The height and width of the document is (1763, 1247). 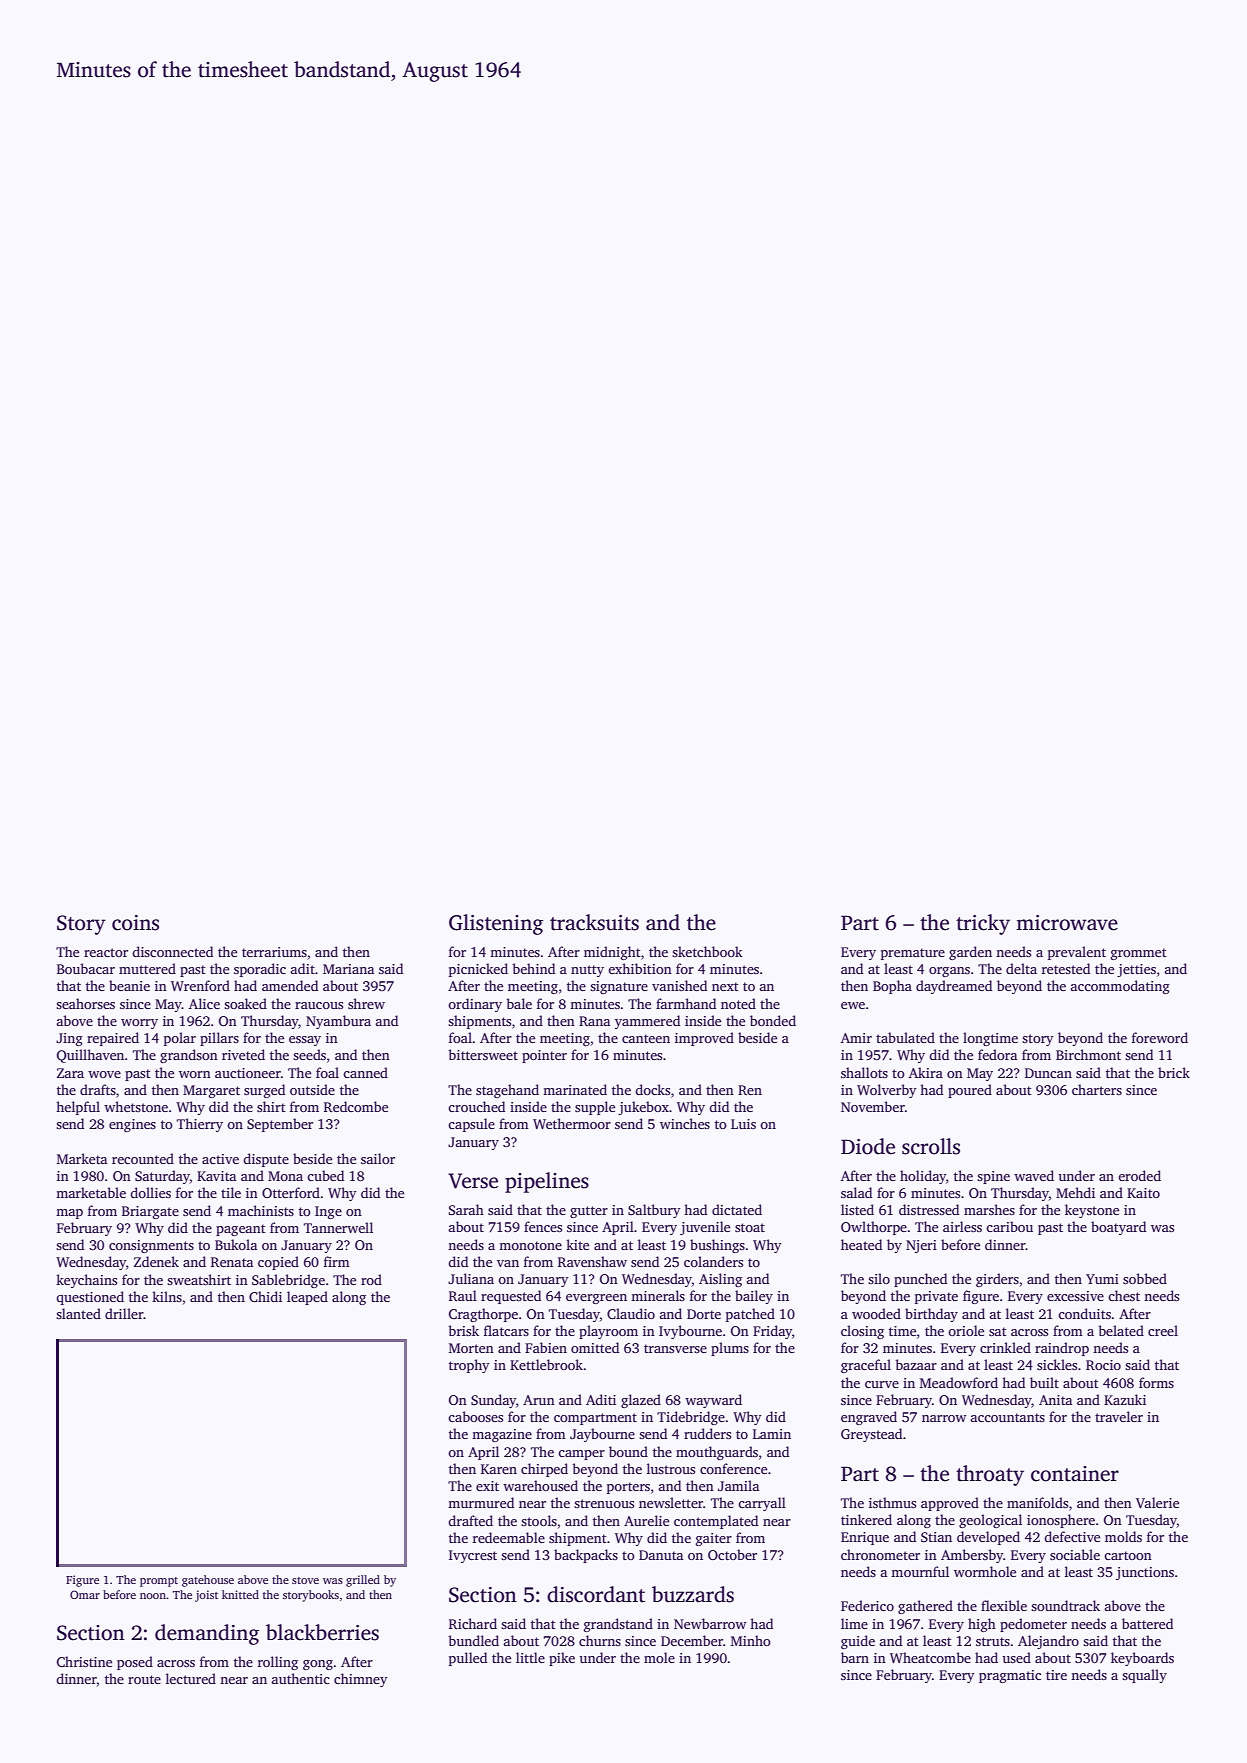 What do you see at coordinates (1067, 923) in the document?
I see `microwave` at bounding box center [1067, 923].
